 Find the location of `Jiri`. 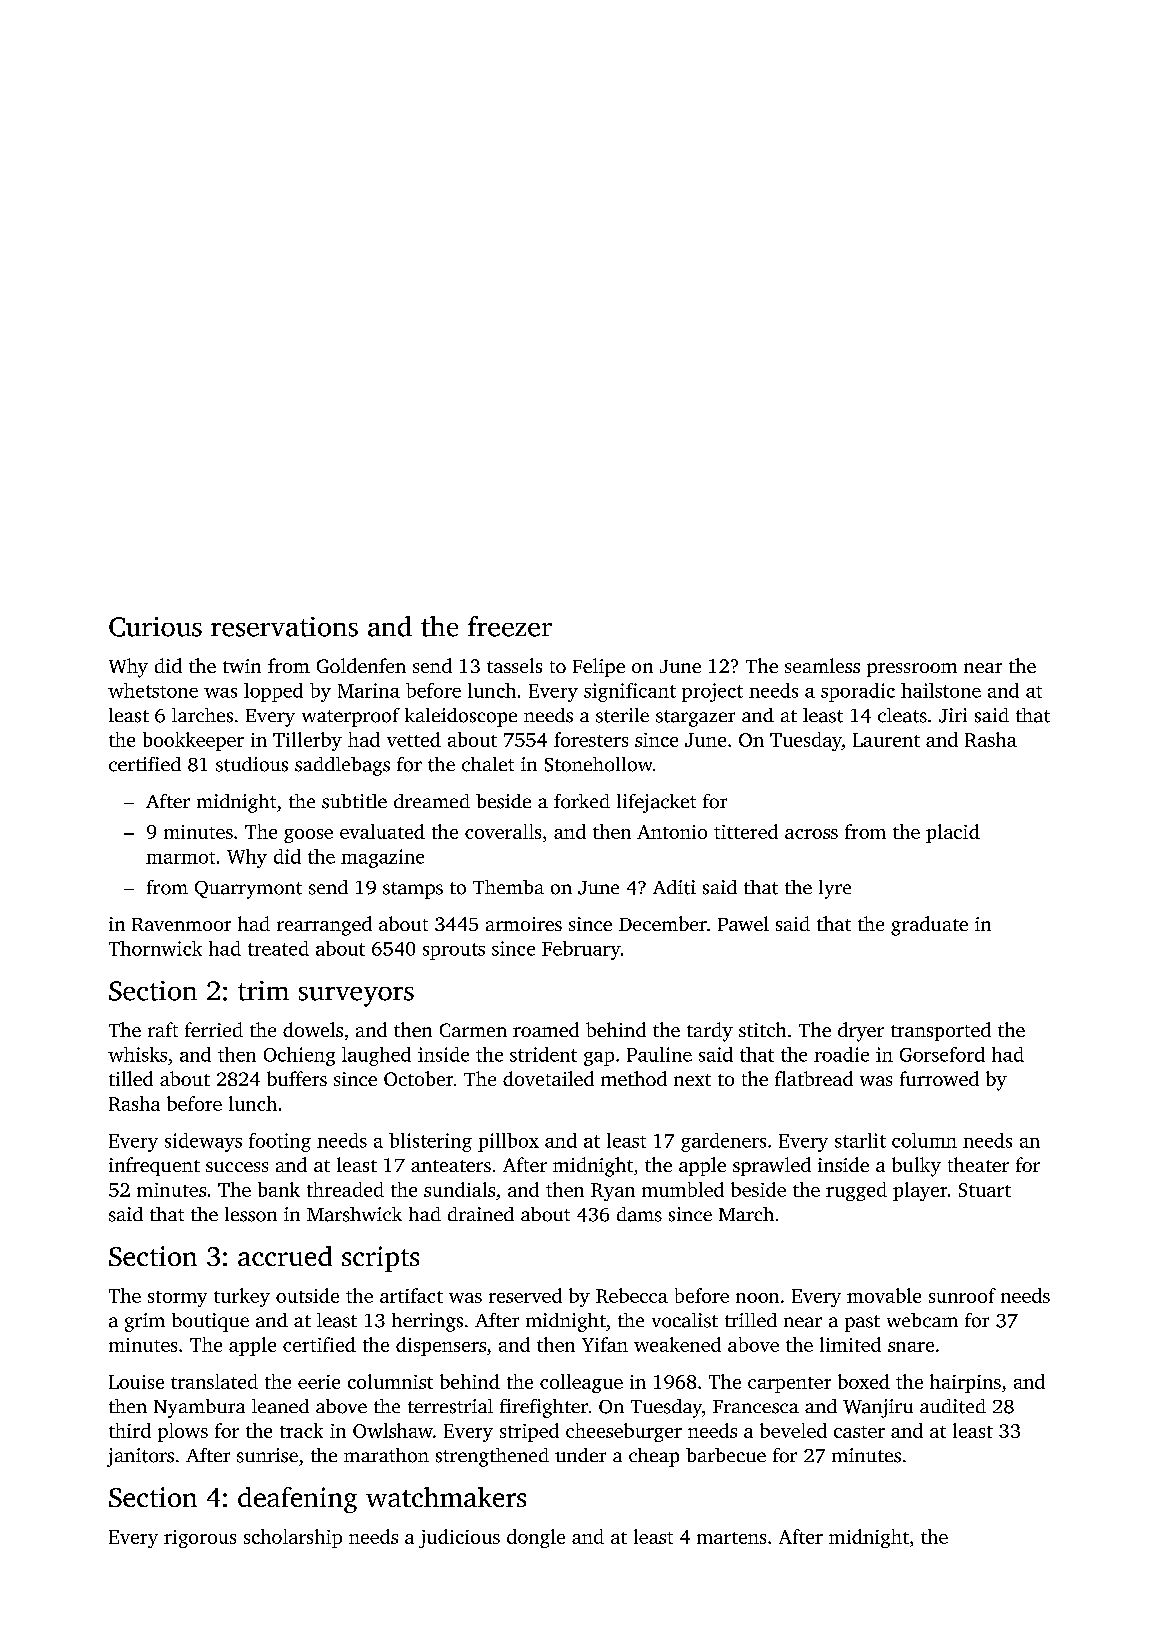

Jiri is located at coordinates (953, 715).
